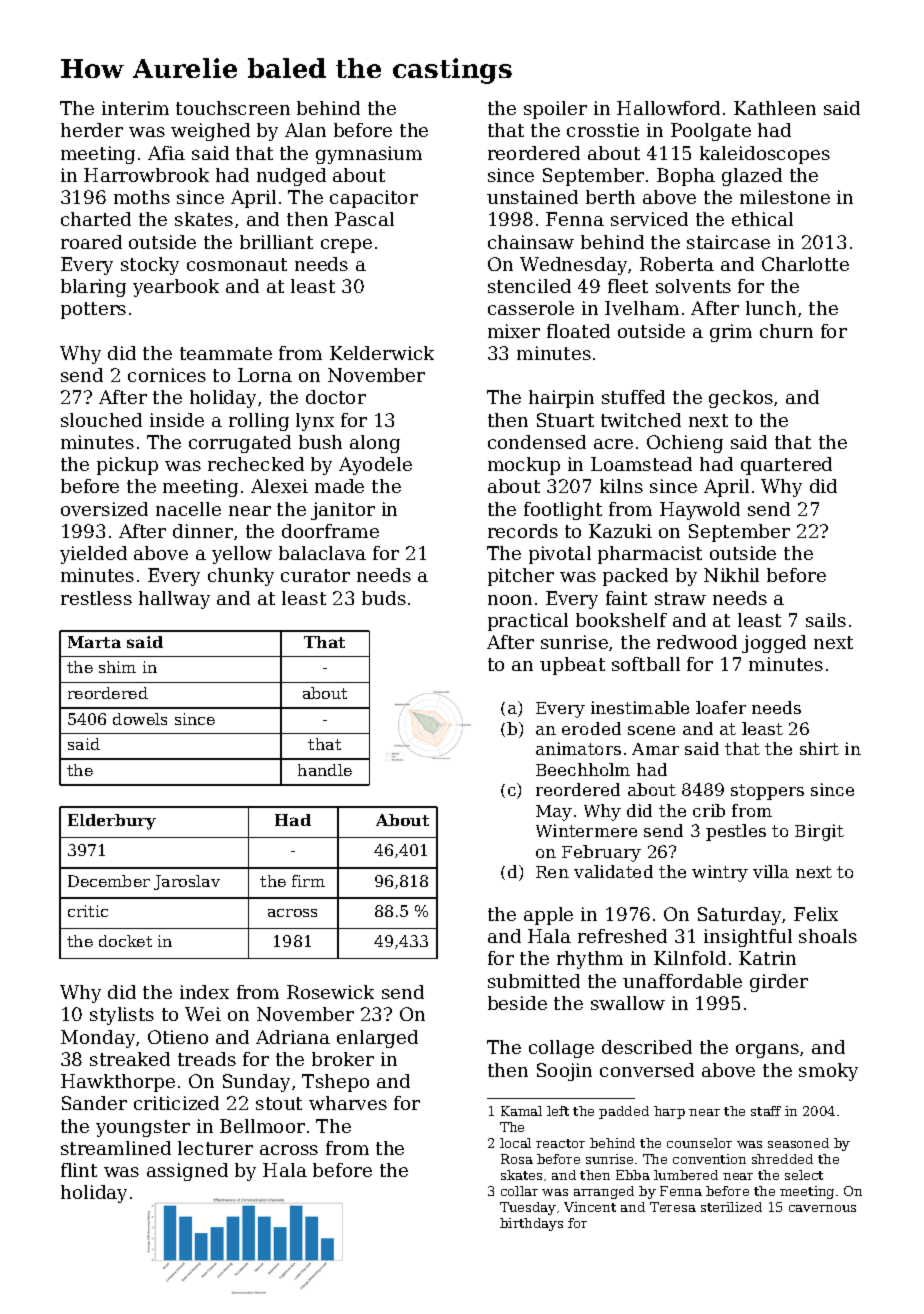 This page has width=924, height=1314. I want to click on Kathleen, so click(775, 108).
